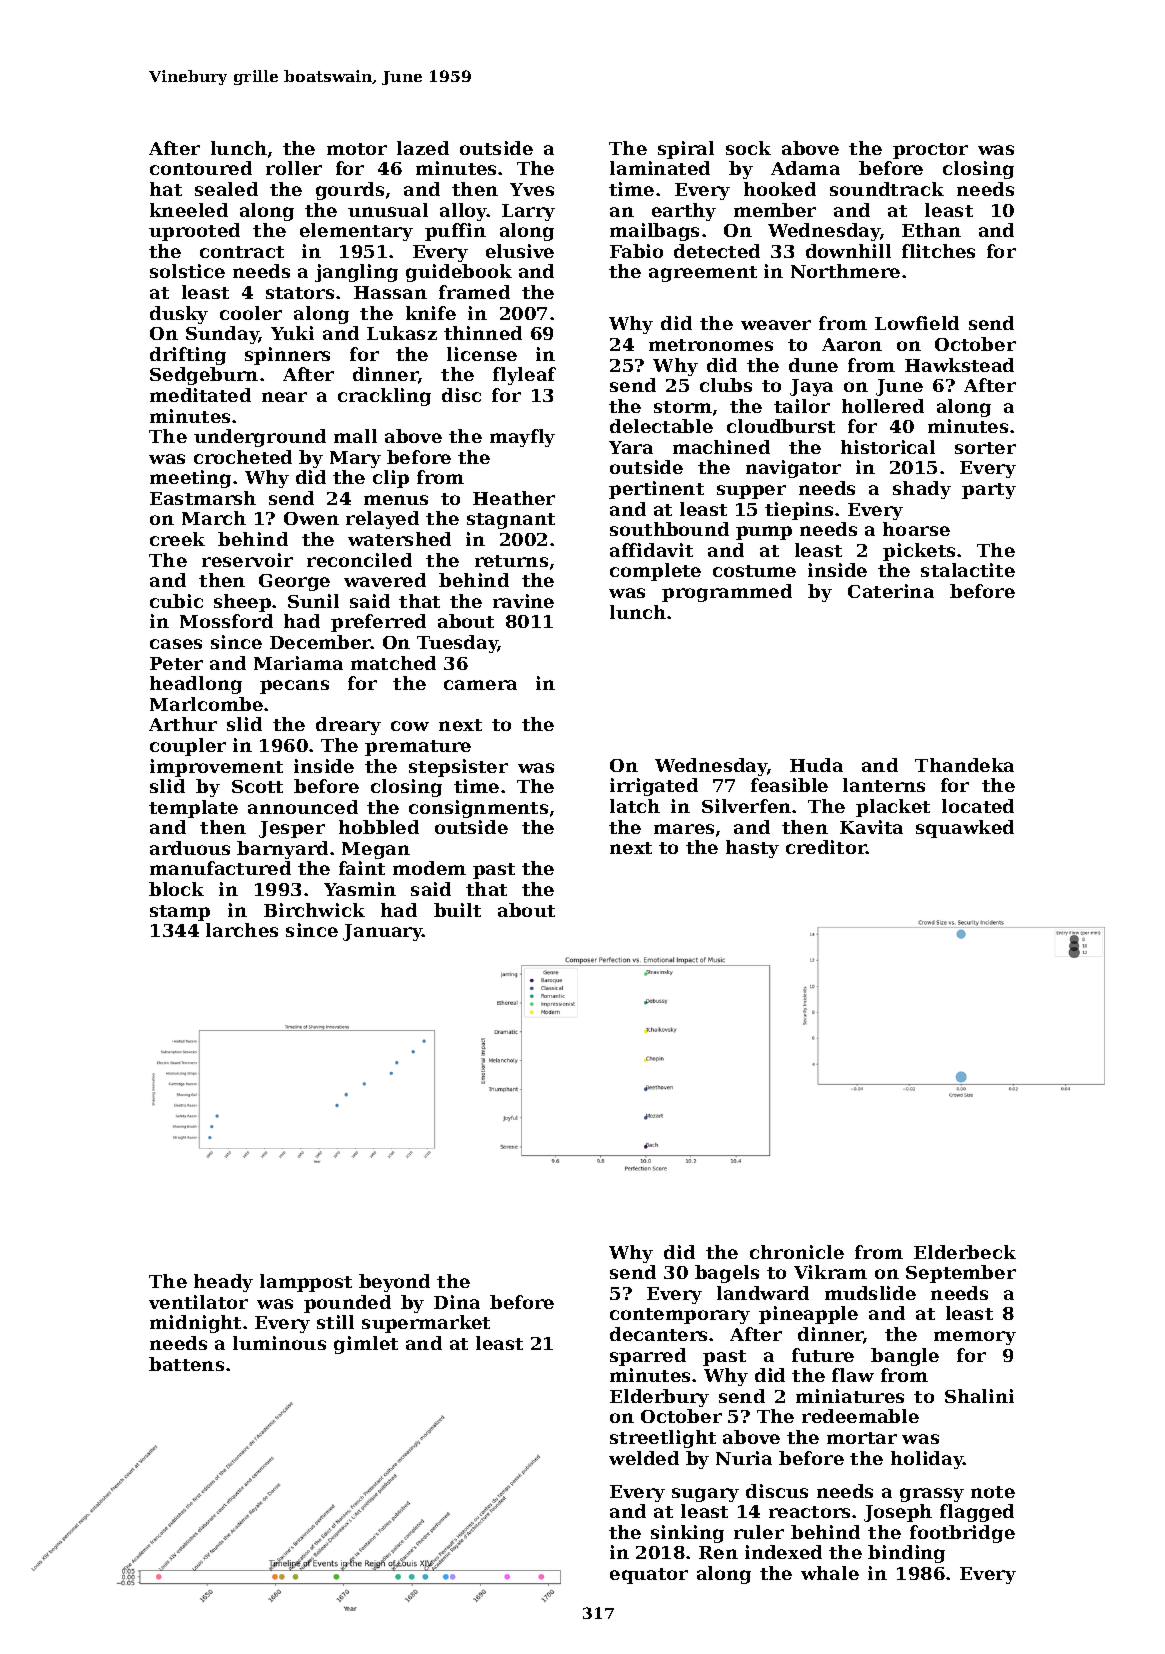 Image resolution: width=1165 pixels, height=1654 pixels. I want to click on battens, so click(186, 1364).
